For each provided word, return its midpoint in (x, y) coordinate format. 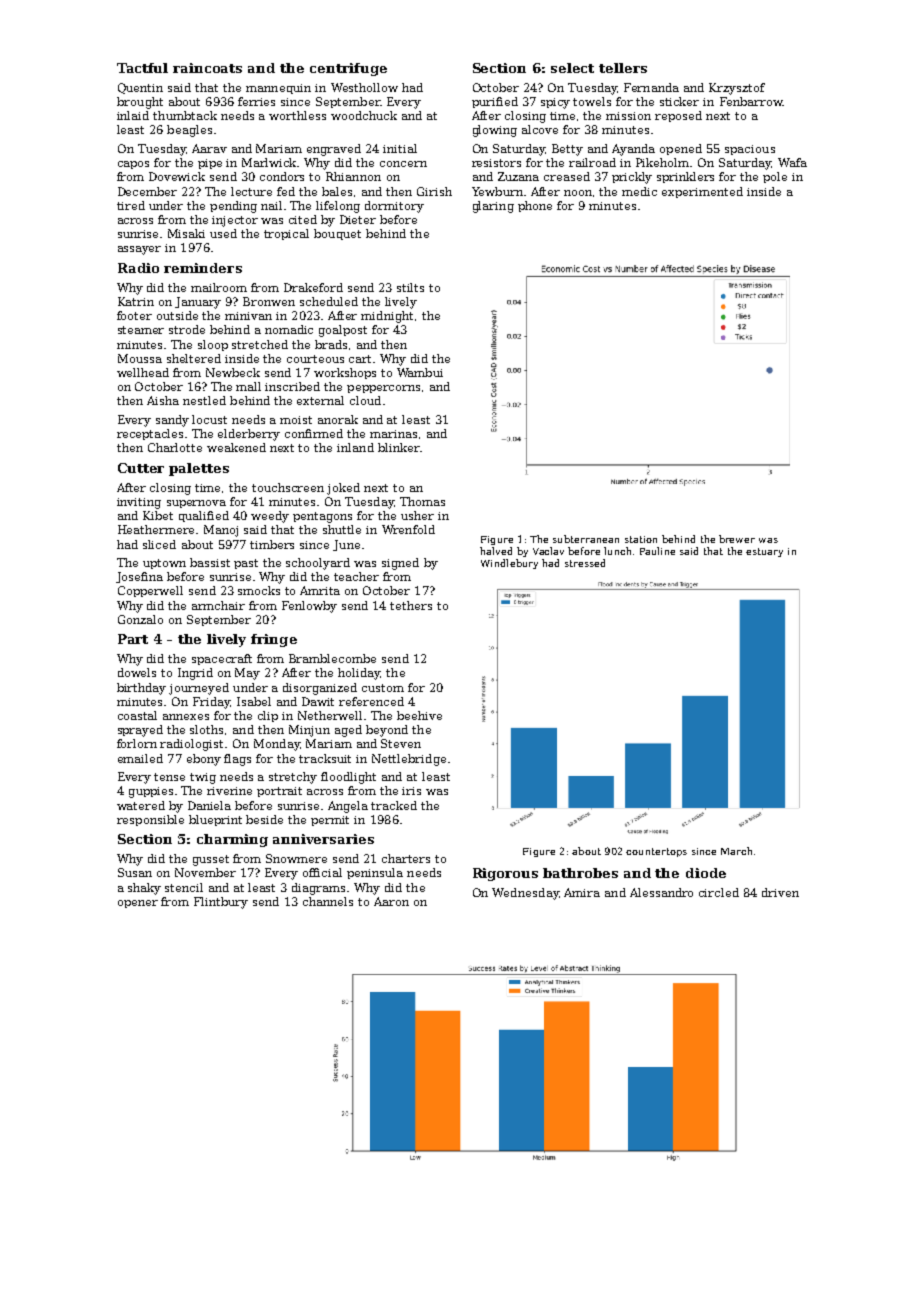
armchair (218, 605)
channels (328, 901)
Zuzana (518, 176)
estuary (764, 552)
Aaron (391, 901)
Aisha (163, 400)
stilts (410, 287)
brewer (737, 539)
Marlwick (270, 162)
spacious (750, 150)
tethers (411, 605)
